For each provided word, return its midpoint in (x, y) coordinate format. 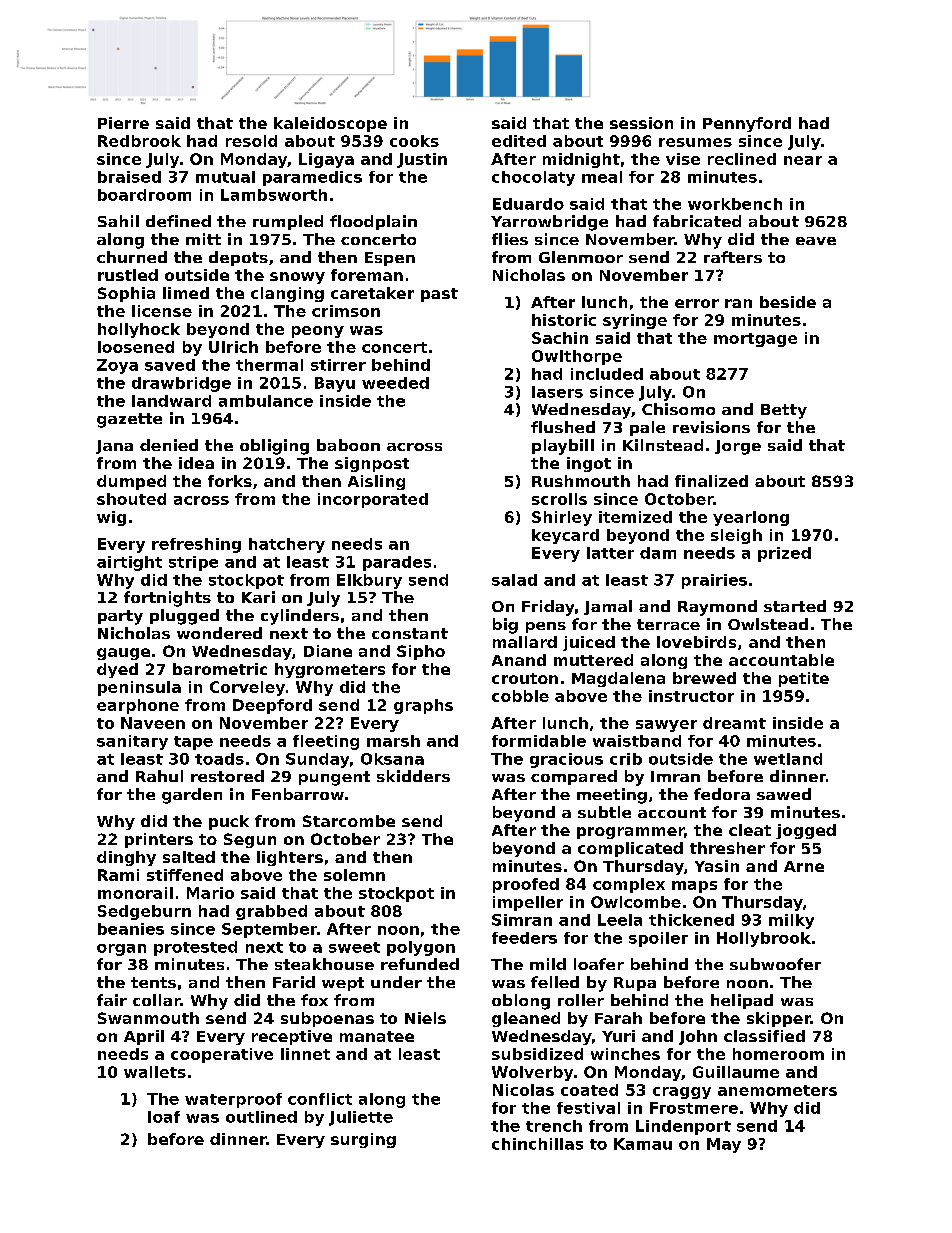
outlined (261, 1117)
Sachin (560, 338)
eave (816, 241)
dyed (117, 670)
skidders (413, 776)
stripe (193, 563)
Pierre (123, 123)
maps (694, 887)
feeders (524, 938)
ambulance (266, 401)
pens (546, 627)
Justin (422, 160)
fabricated (697, 221)
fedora (722, 794)
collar (156, 1000)
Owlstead (768, 624)
